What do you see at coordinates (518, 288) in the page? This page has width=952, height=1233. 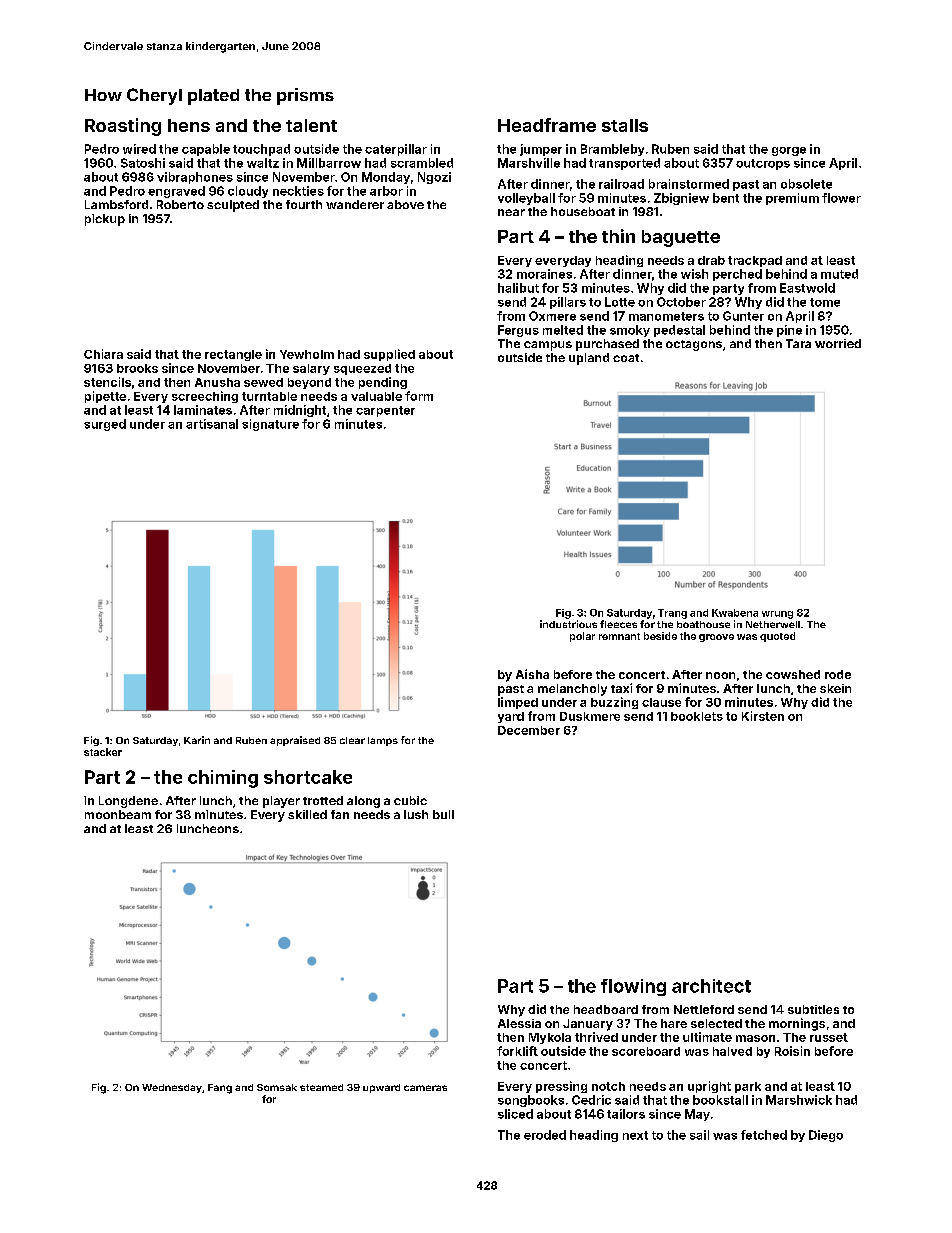 I see `halibut` at bounding box center [518, 288].
